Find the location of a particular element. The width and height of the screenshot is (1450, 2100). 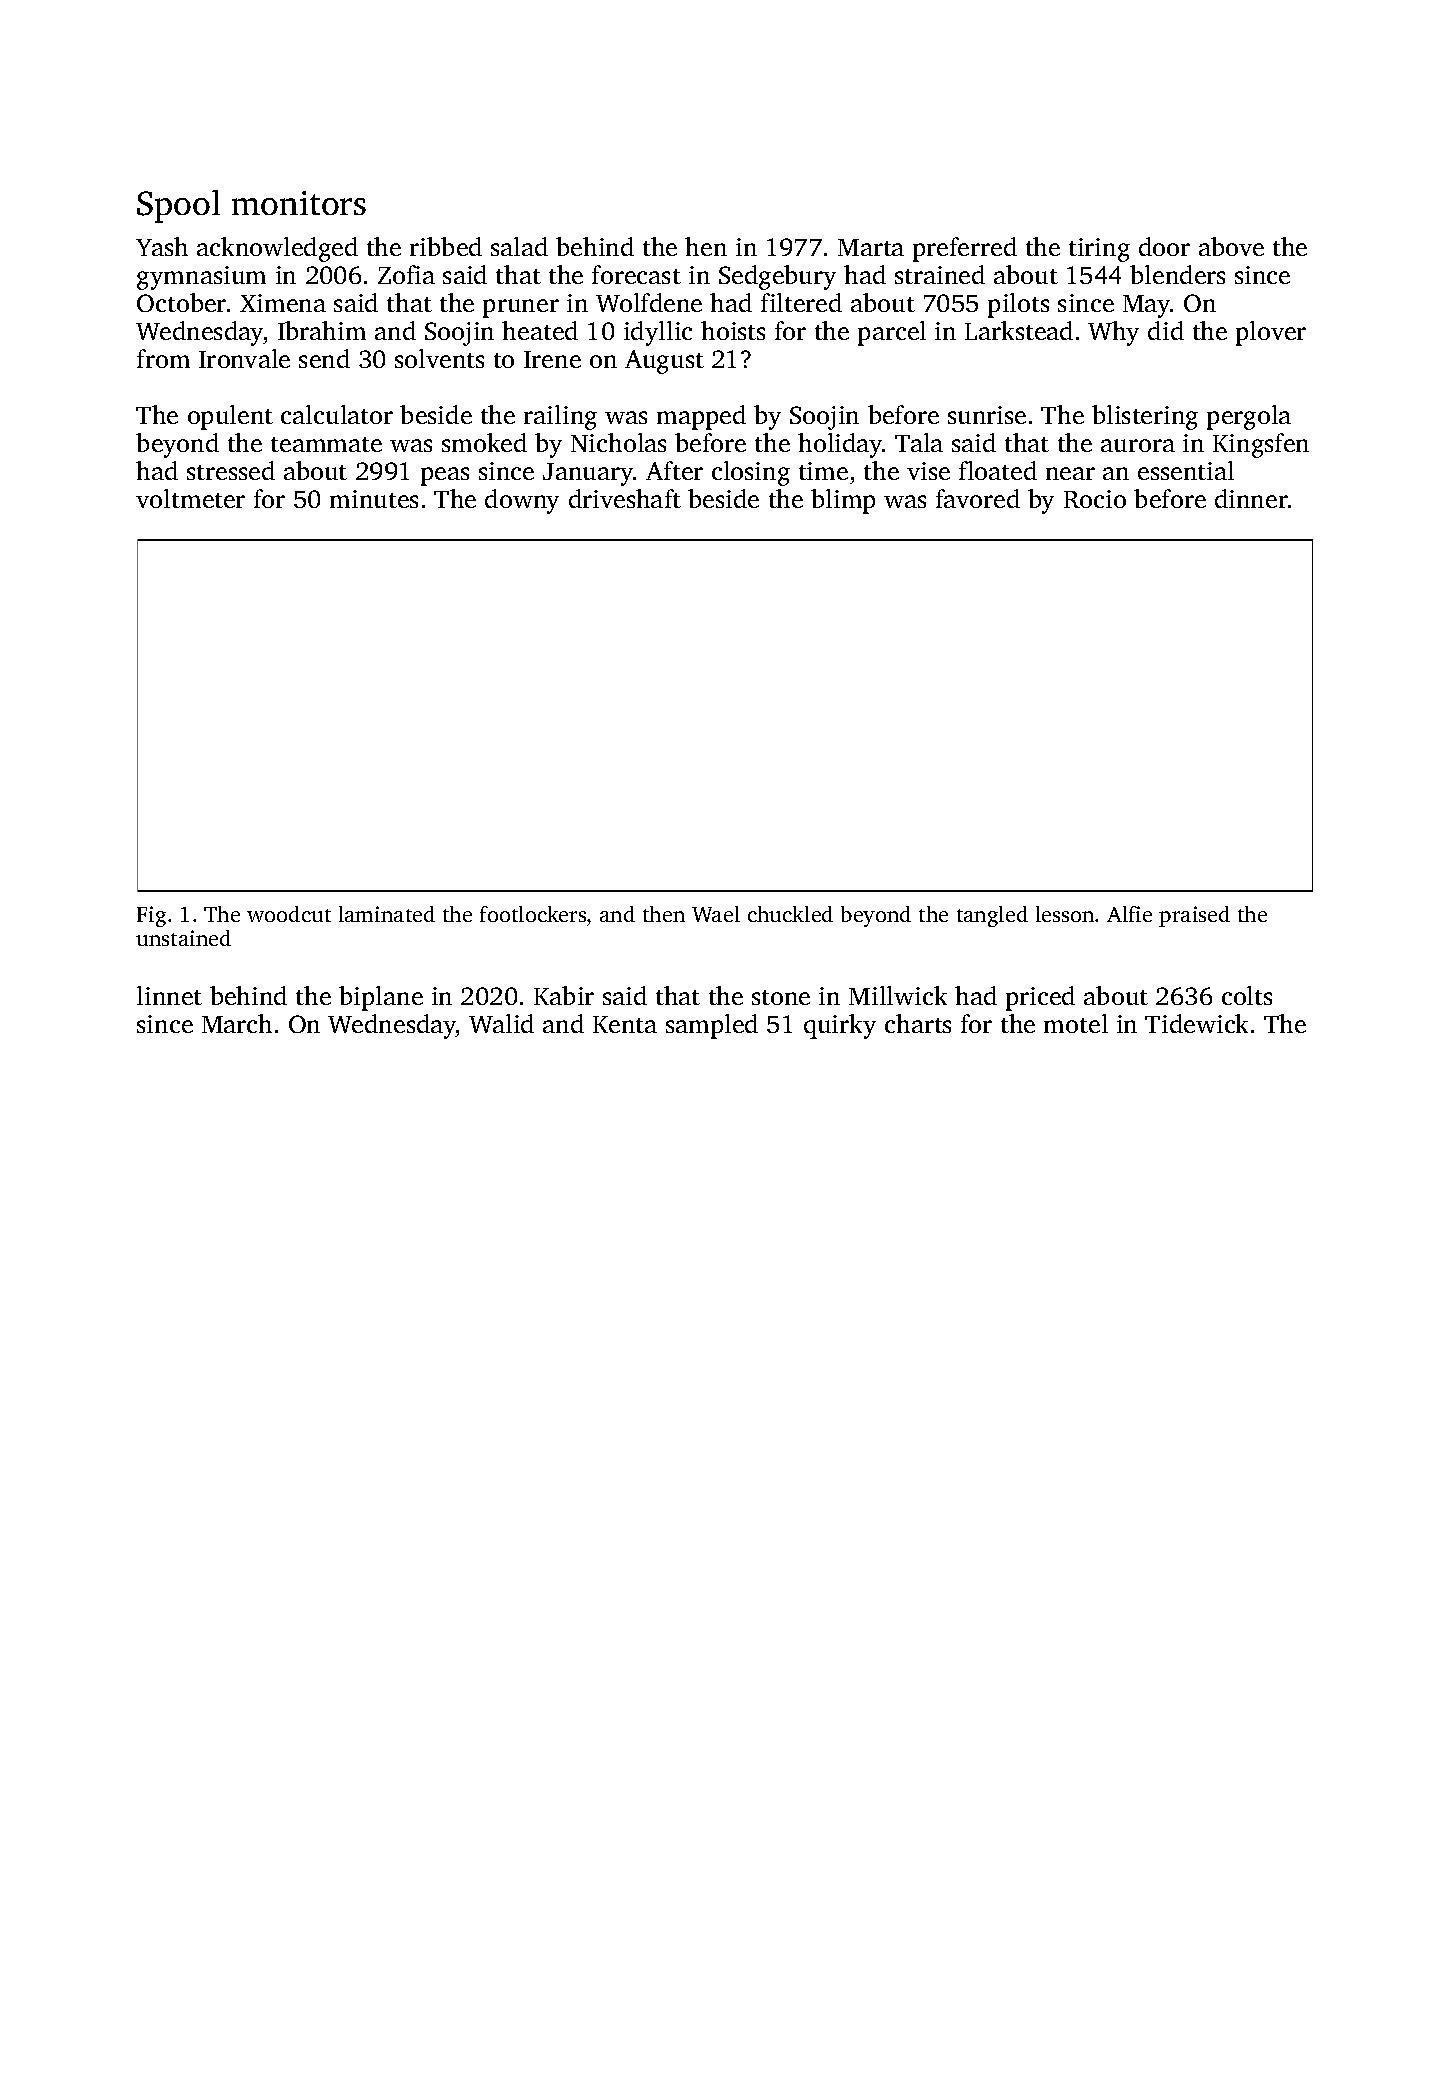

Fig is located at coordinates (151, 916).
